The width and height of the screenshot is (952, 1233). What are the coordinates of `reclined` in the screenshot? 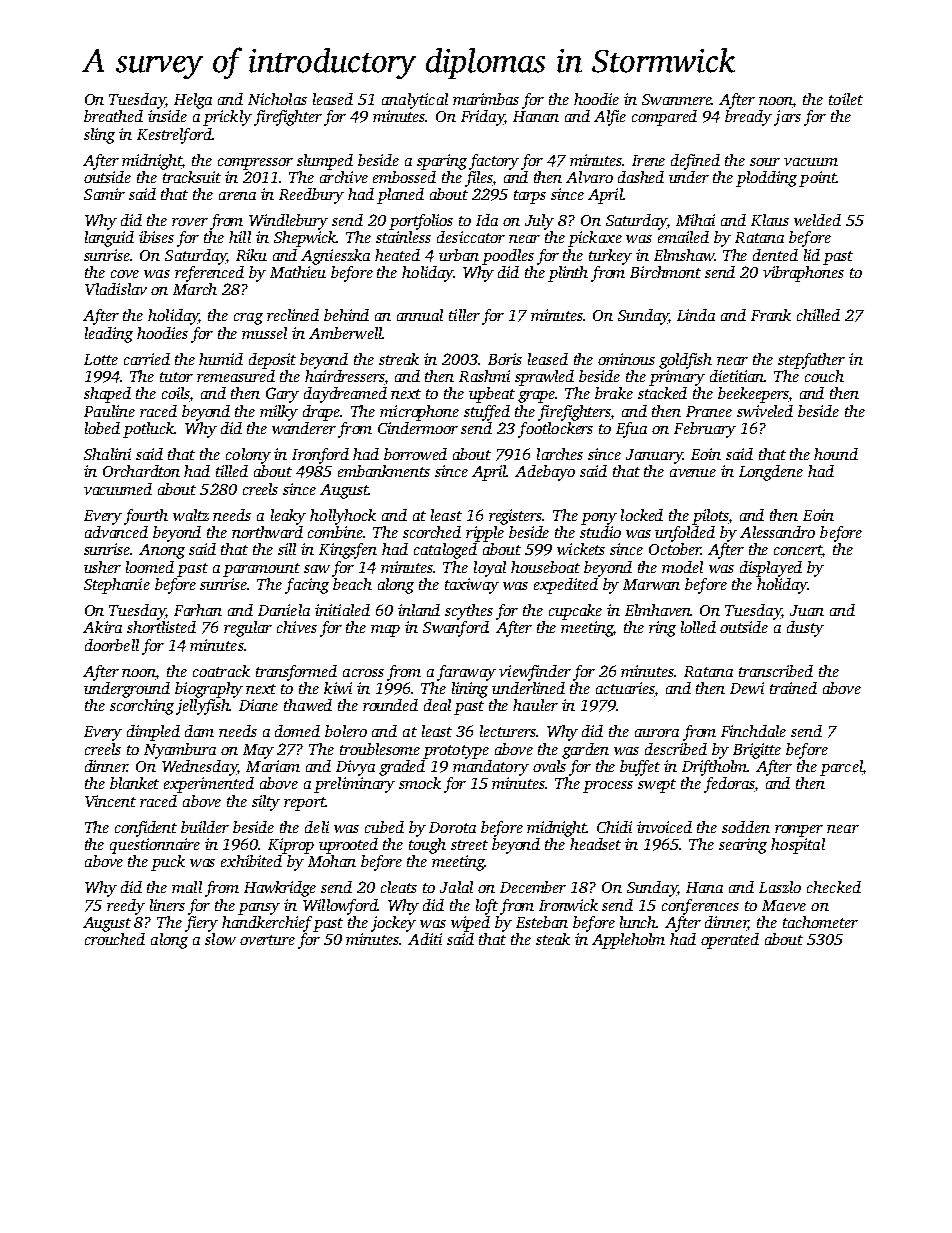 It's located at (293, 315).
